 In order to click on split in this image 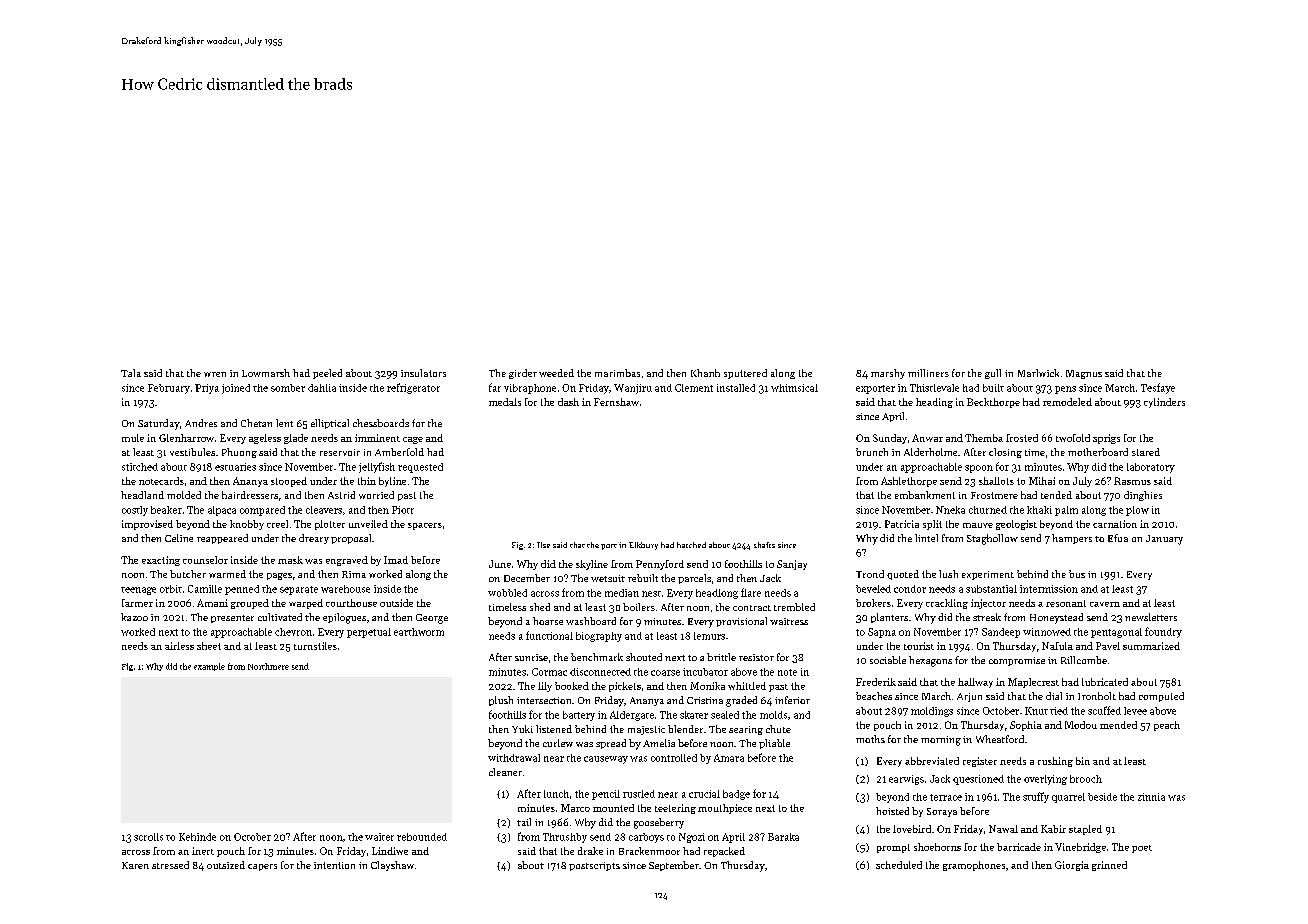, I will do `click(932, 525)`.
